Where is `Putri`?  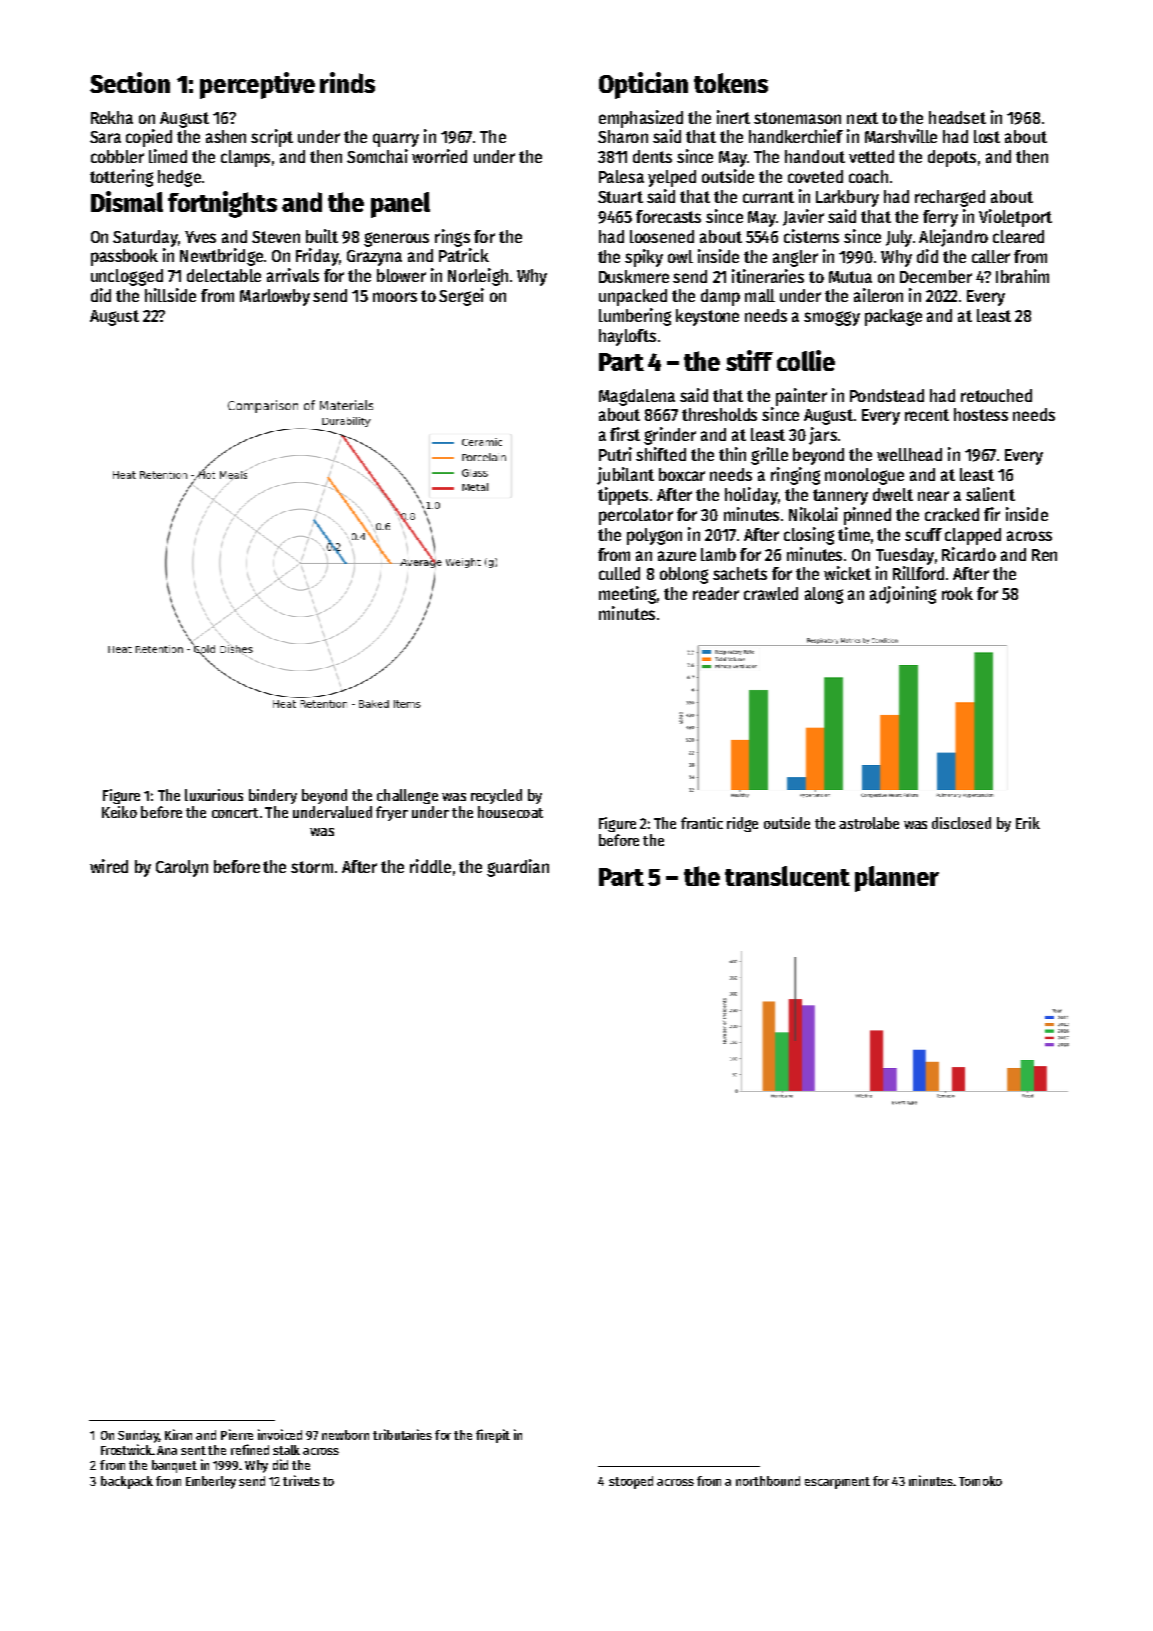 Putri is located at coordinates (615, 454).
